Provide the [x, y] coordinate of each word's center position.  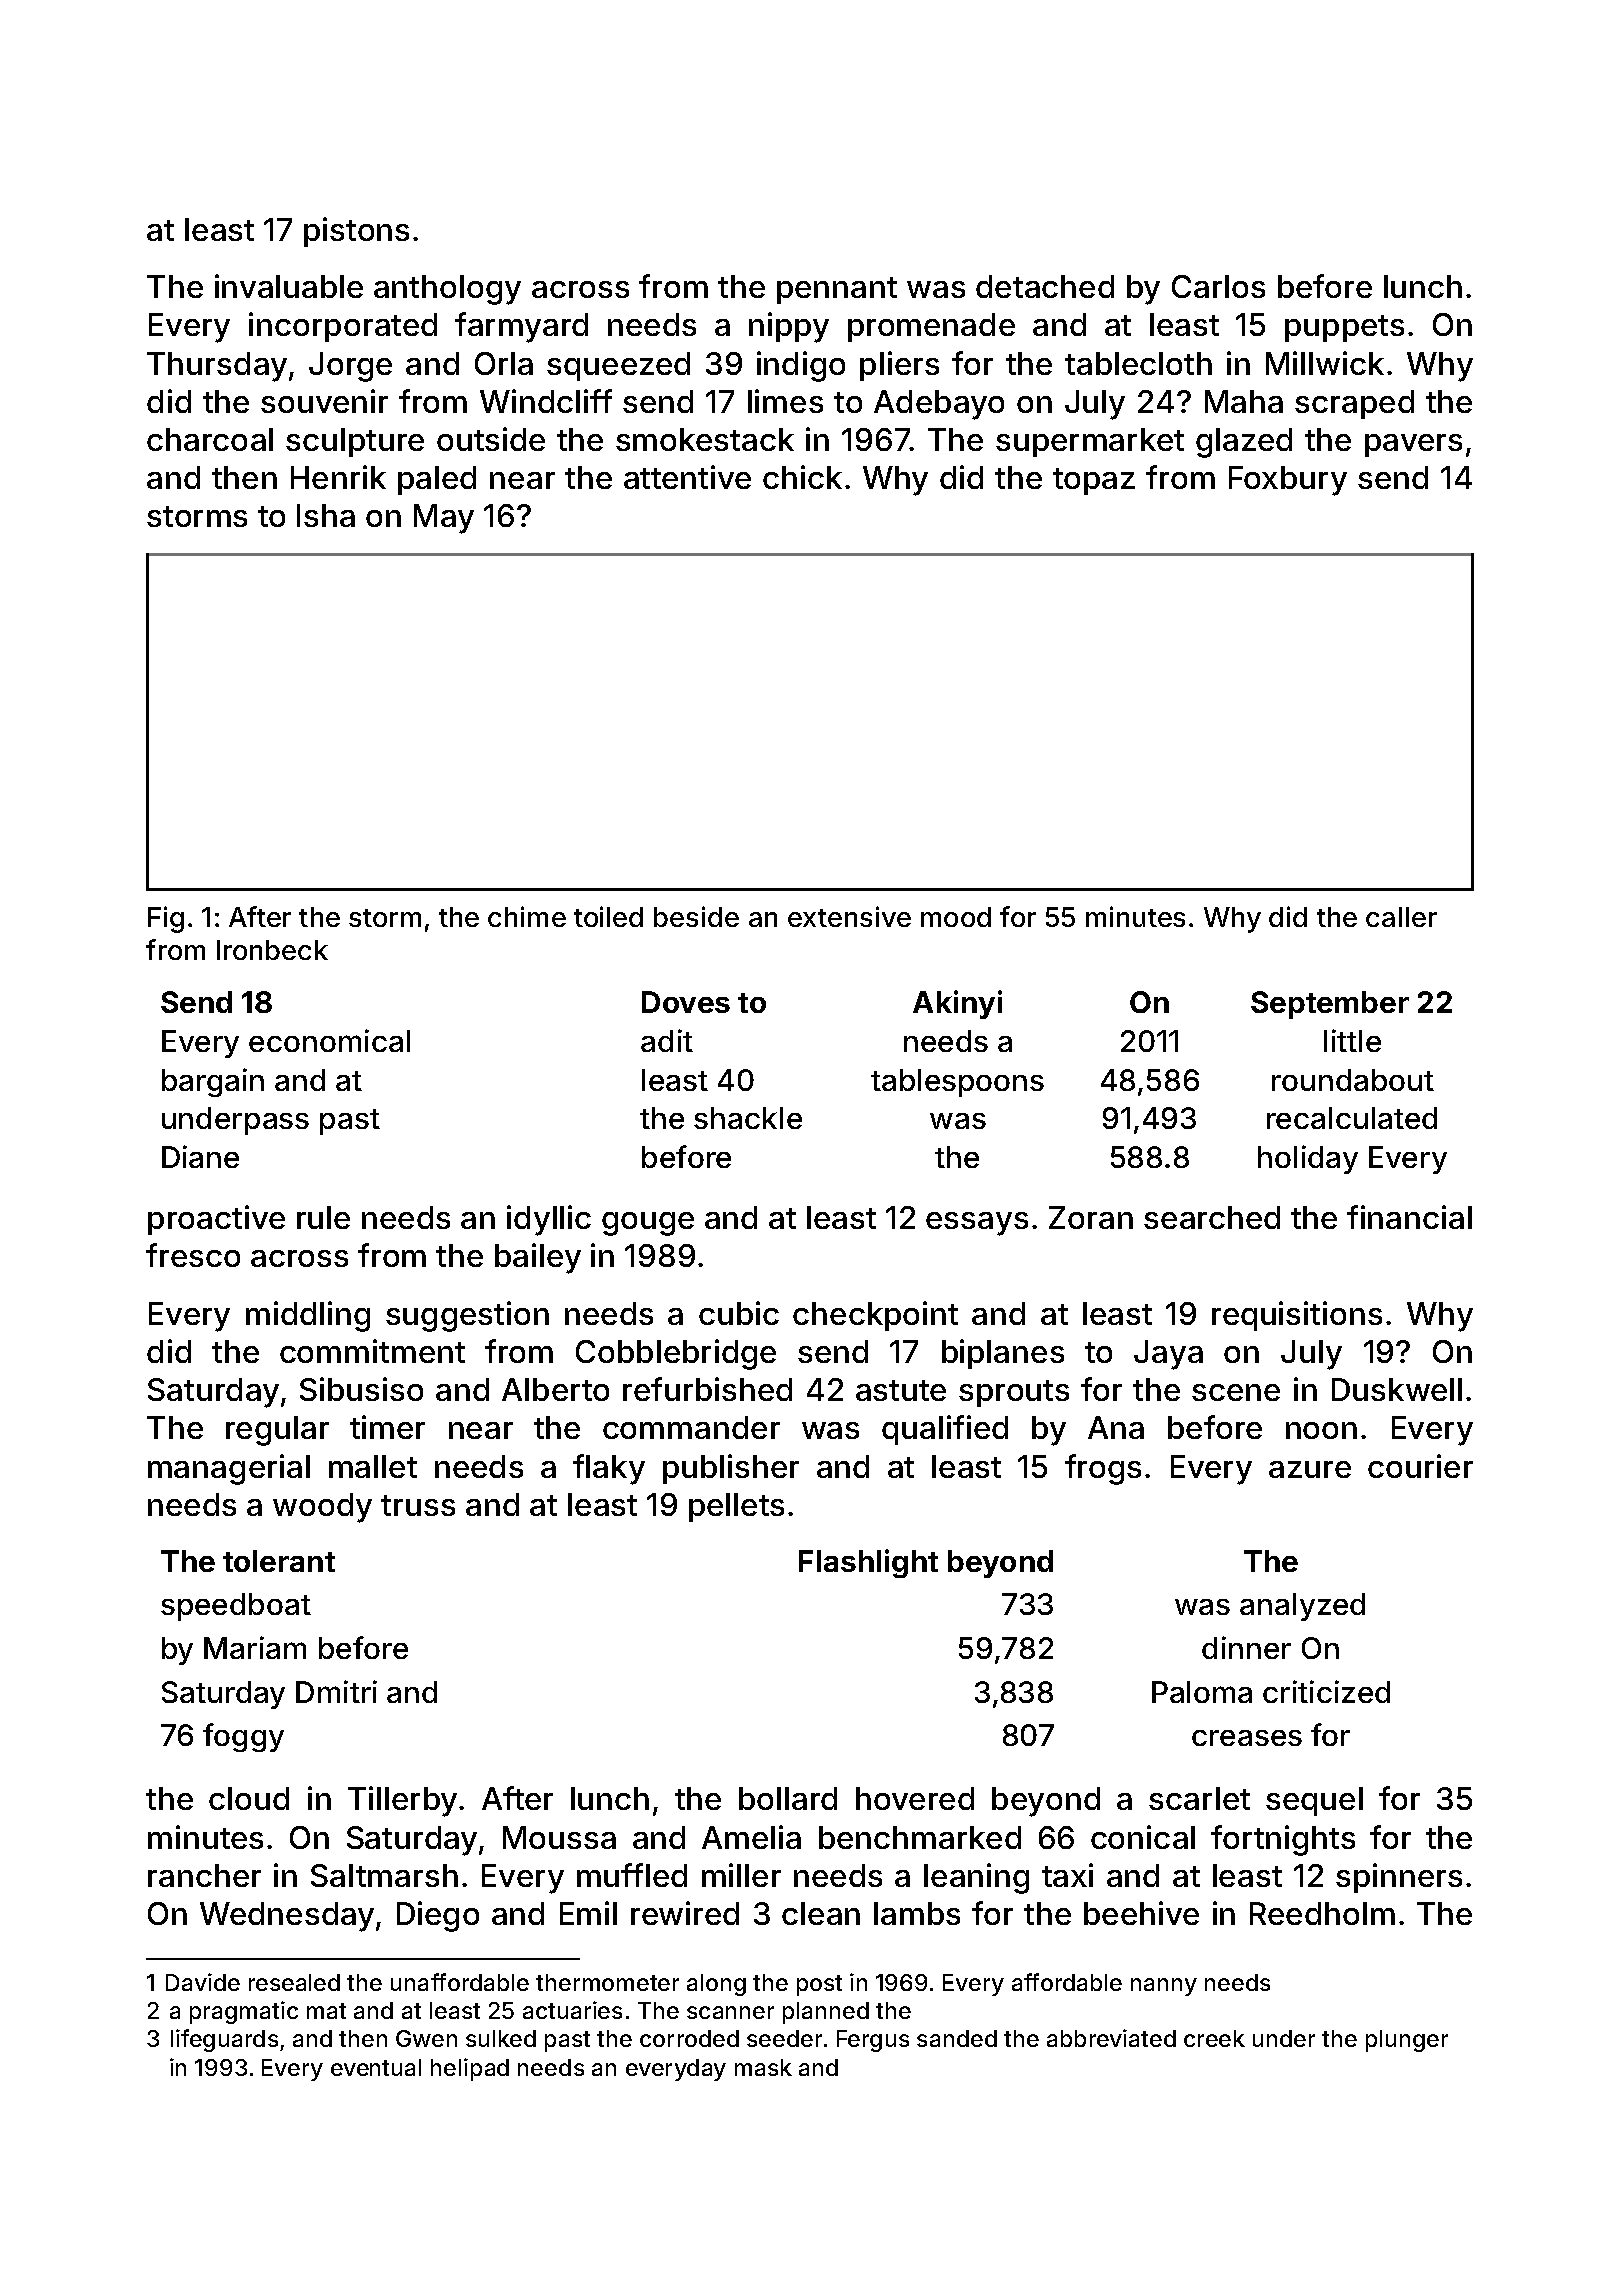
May [444, 519]
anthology [447, 290]
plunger [1407, 2041]
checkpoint [875, 1316]
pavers [1413, 445]
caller [1401, 917]
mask [763, 2067]
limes [785, 401]
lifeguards [224, 2040]
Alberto [555, 1389]
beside [696, 916]
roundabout [1353, 1080]
